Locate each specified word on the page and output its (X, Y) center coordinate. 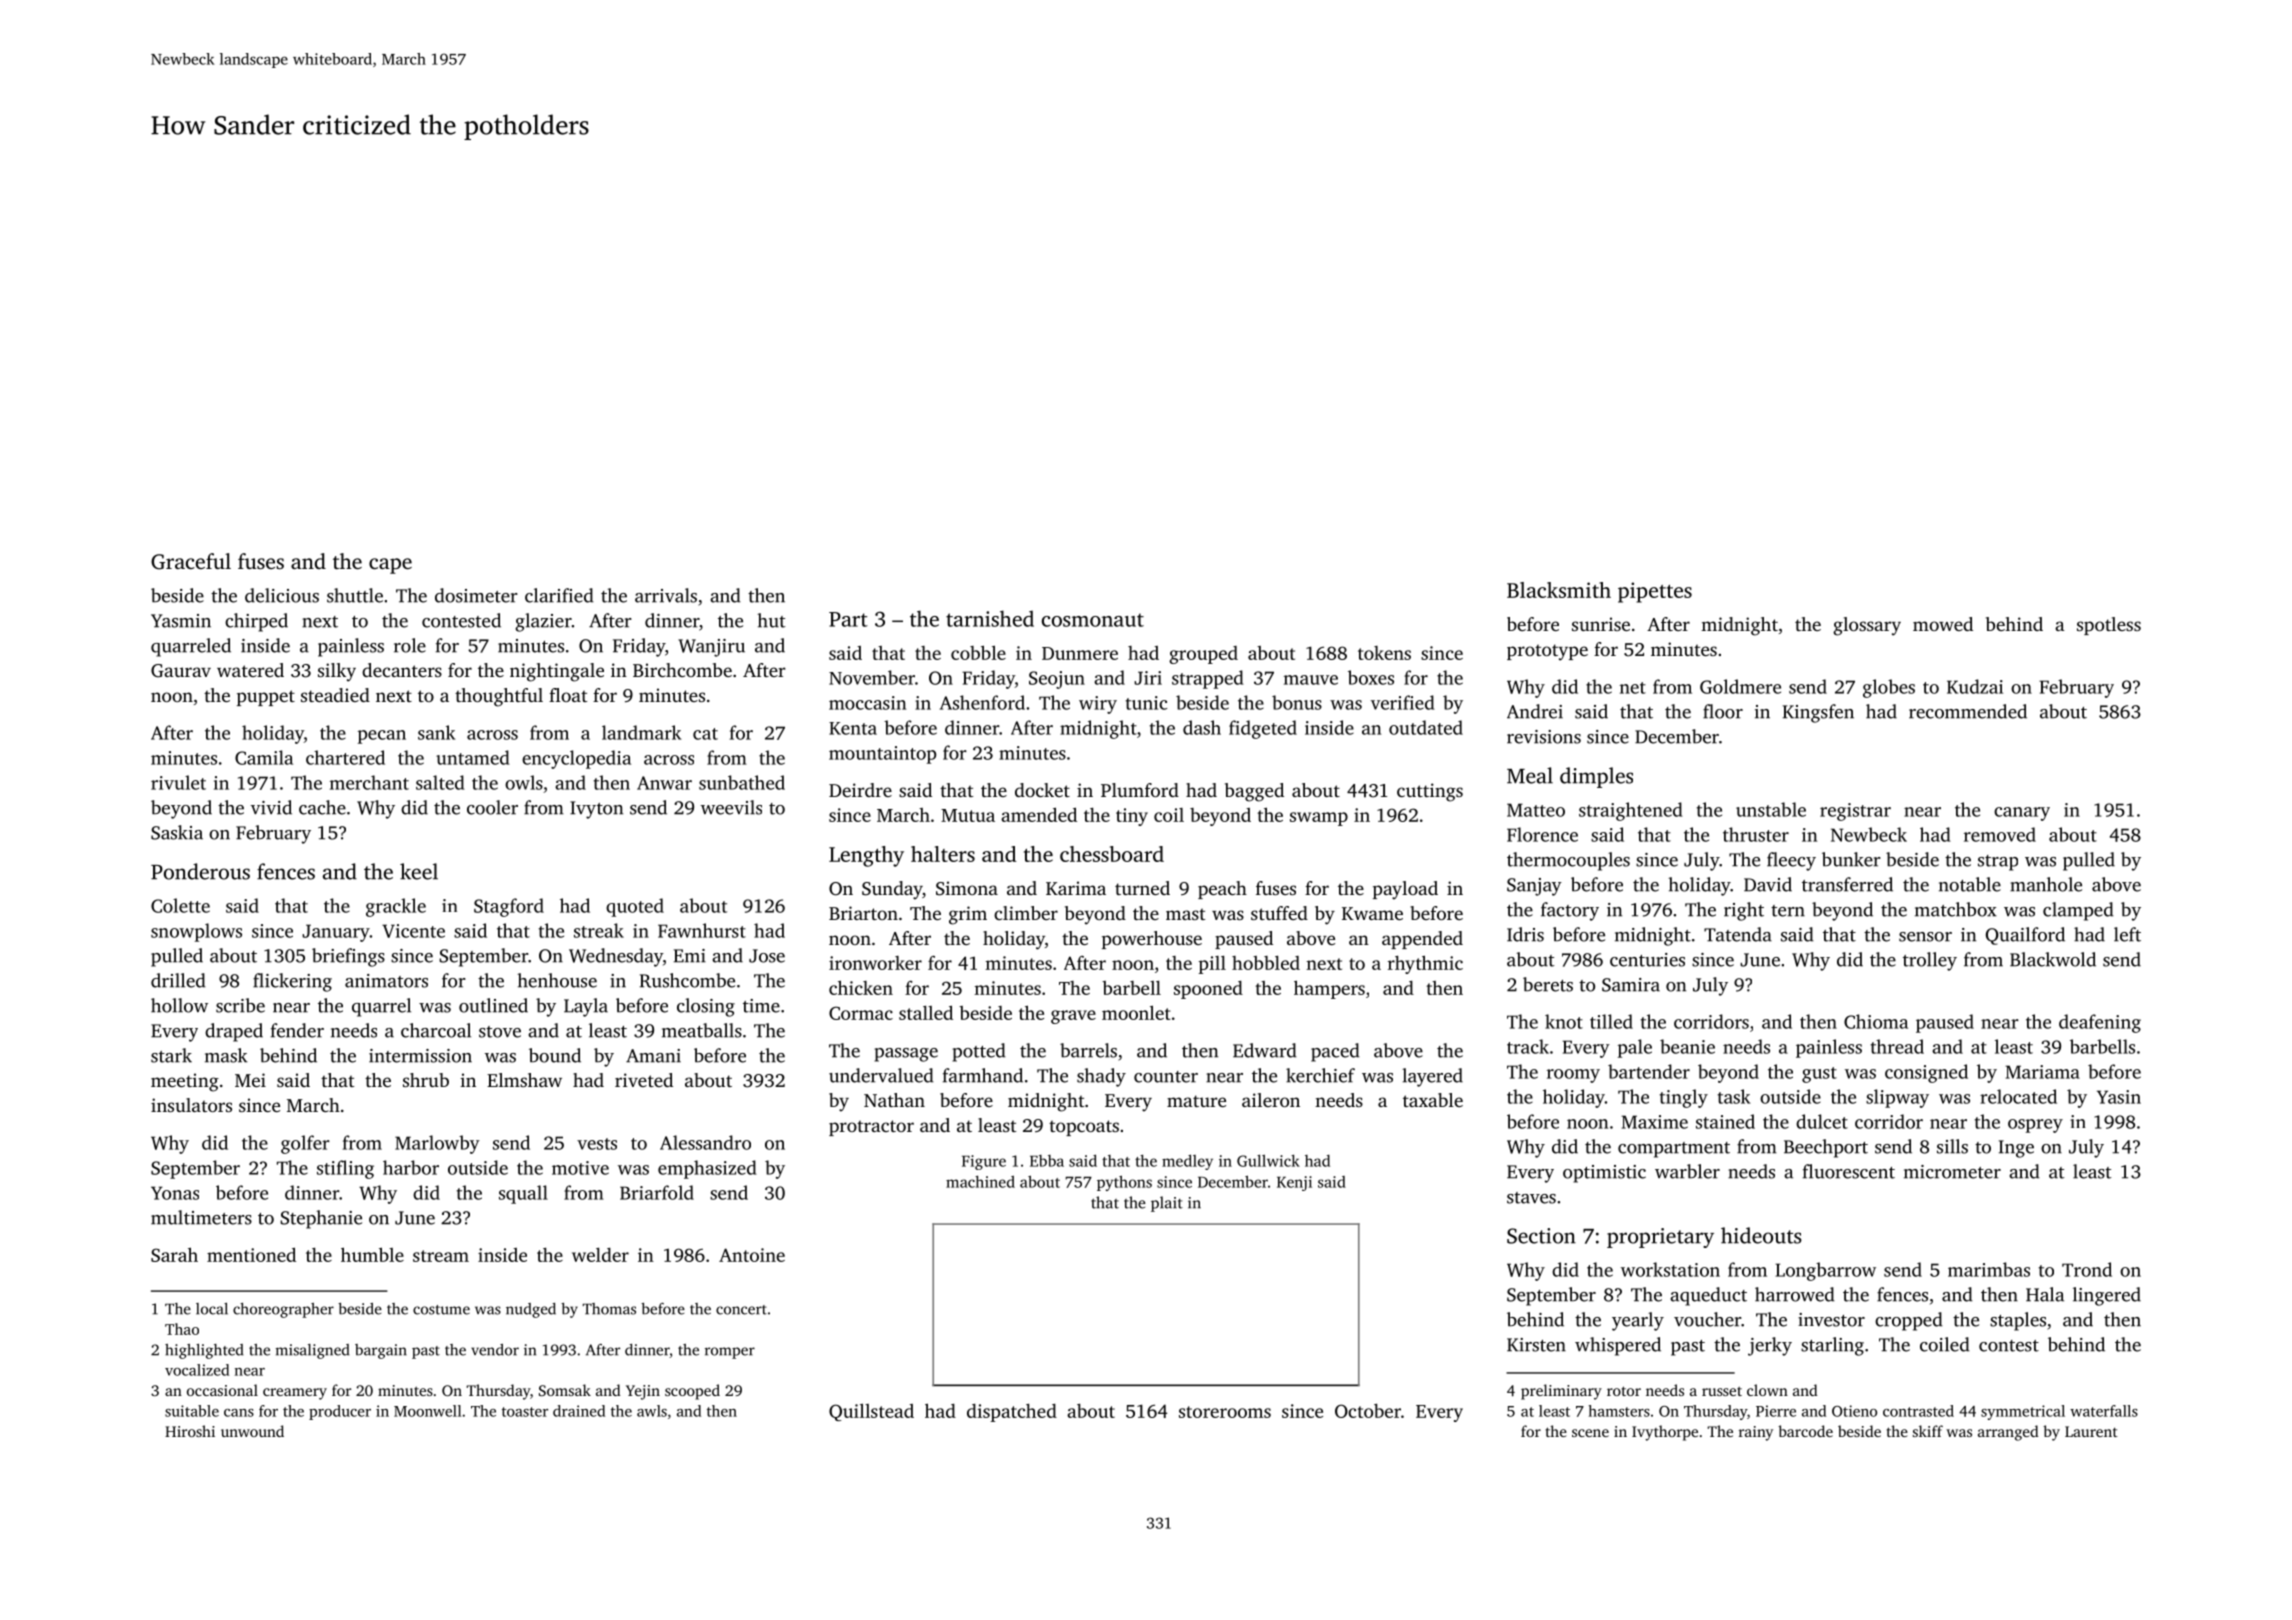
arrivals (666, 595)
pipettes (1655, 592)
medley (1187, 1162)
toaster (525, 1412)
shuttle (355, 595)
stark (171, 1055)
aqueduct (1708, 1296)
